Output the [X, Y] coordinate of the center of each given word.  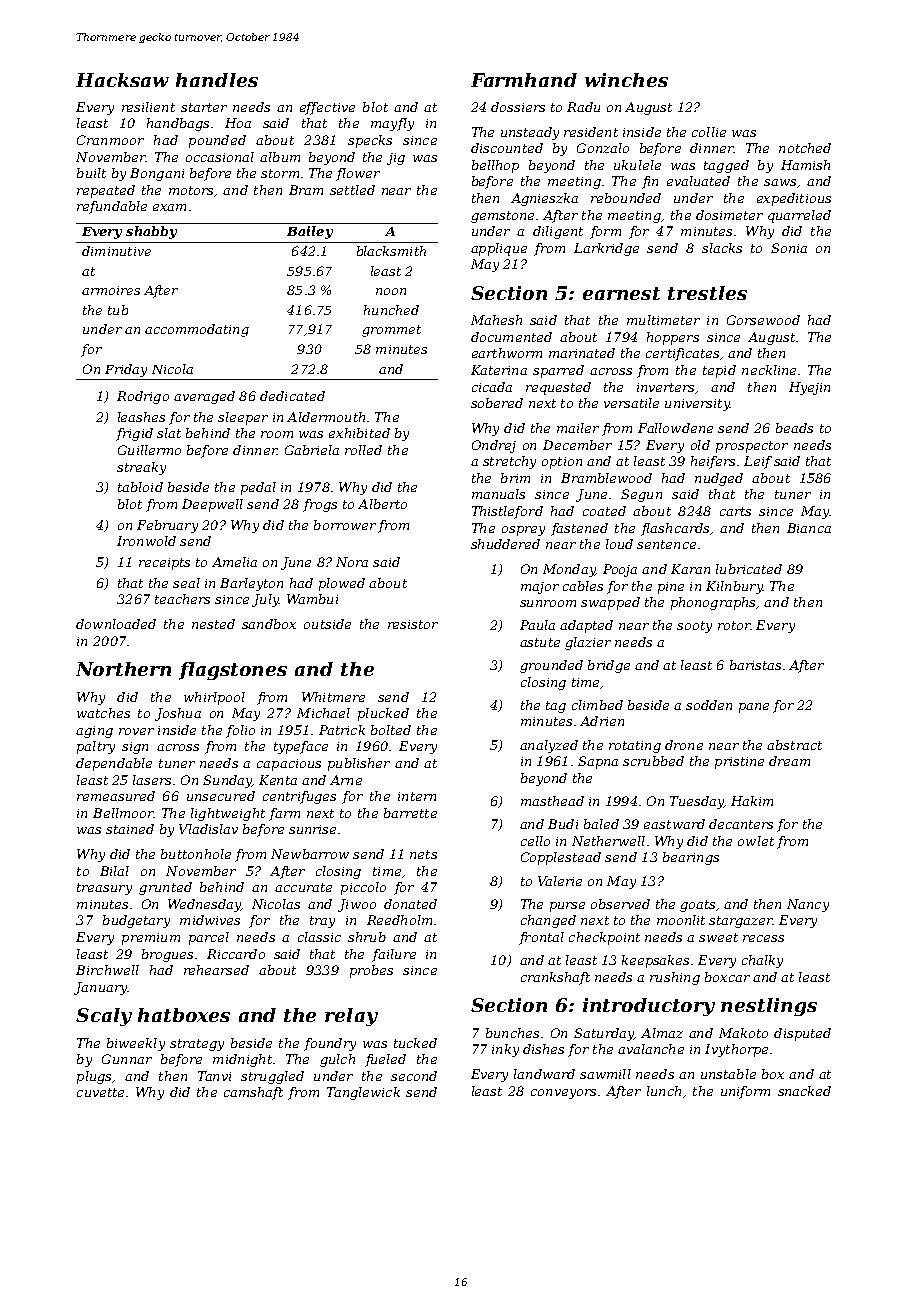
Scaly [104, 1017]
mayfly [392, 124]
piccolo [363, 888]
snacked [804, 1091]
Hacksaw [122, 80]
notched [805, 148]
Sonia [789, 248]
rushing [675, 978]
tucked [415, 1043]
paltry [96, 747]
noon [391, 291]
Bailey [310, 232]
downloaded [116, 624]
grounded [551, 666]
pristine [739, 763]
